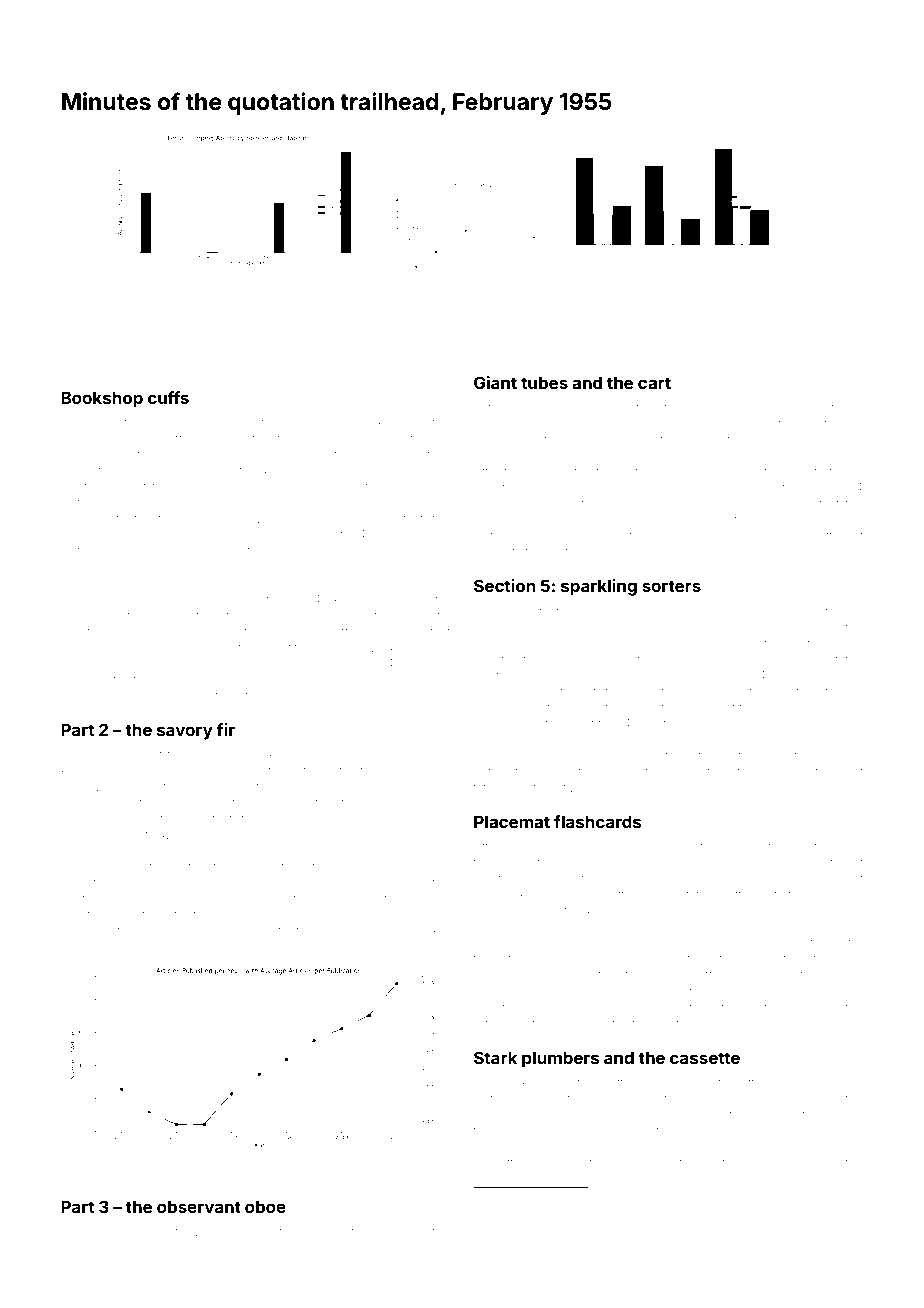 The image size is (924, 1308). What do you see at coordinates (93, 536) in the screenshot?
I see `competition` at bounding box center [93, 536].
